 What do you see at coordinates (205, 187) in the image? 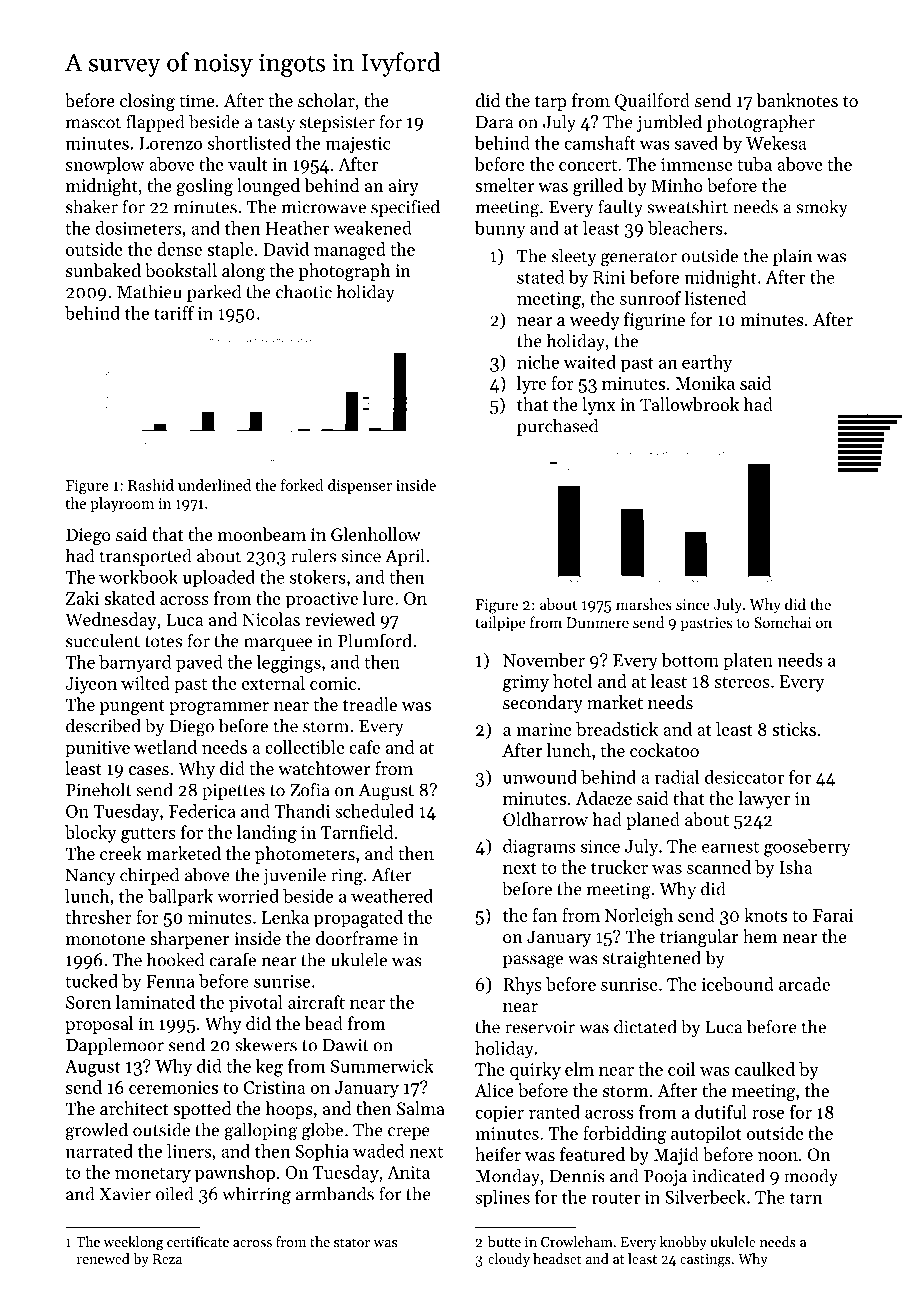
I see `gosling` at bounding box center [205, 187].
